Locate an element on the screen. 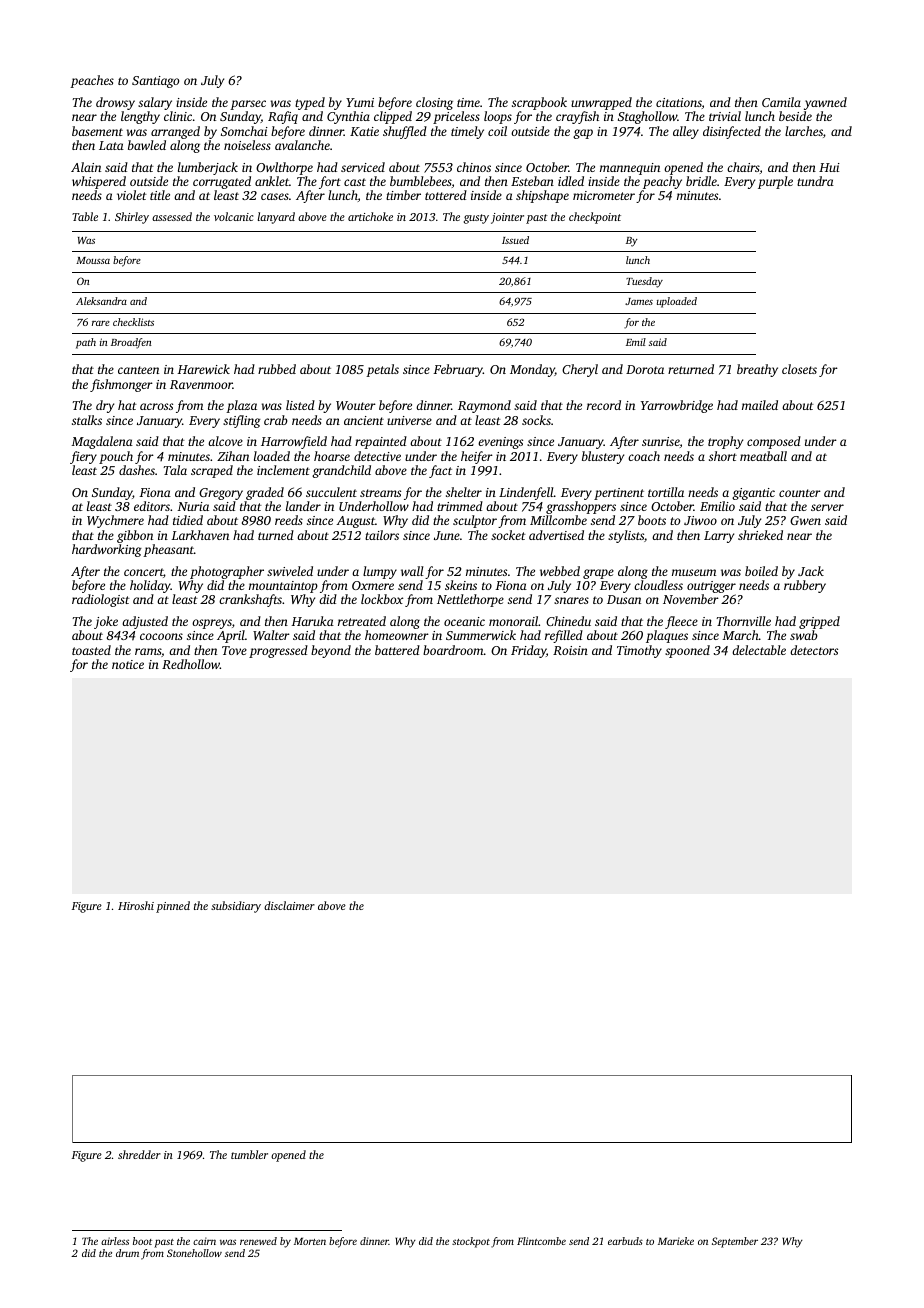 The height and width of the screenshot is (1308, 924). Somchai is located at coordinates (244, 131).
